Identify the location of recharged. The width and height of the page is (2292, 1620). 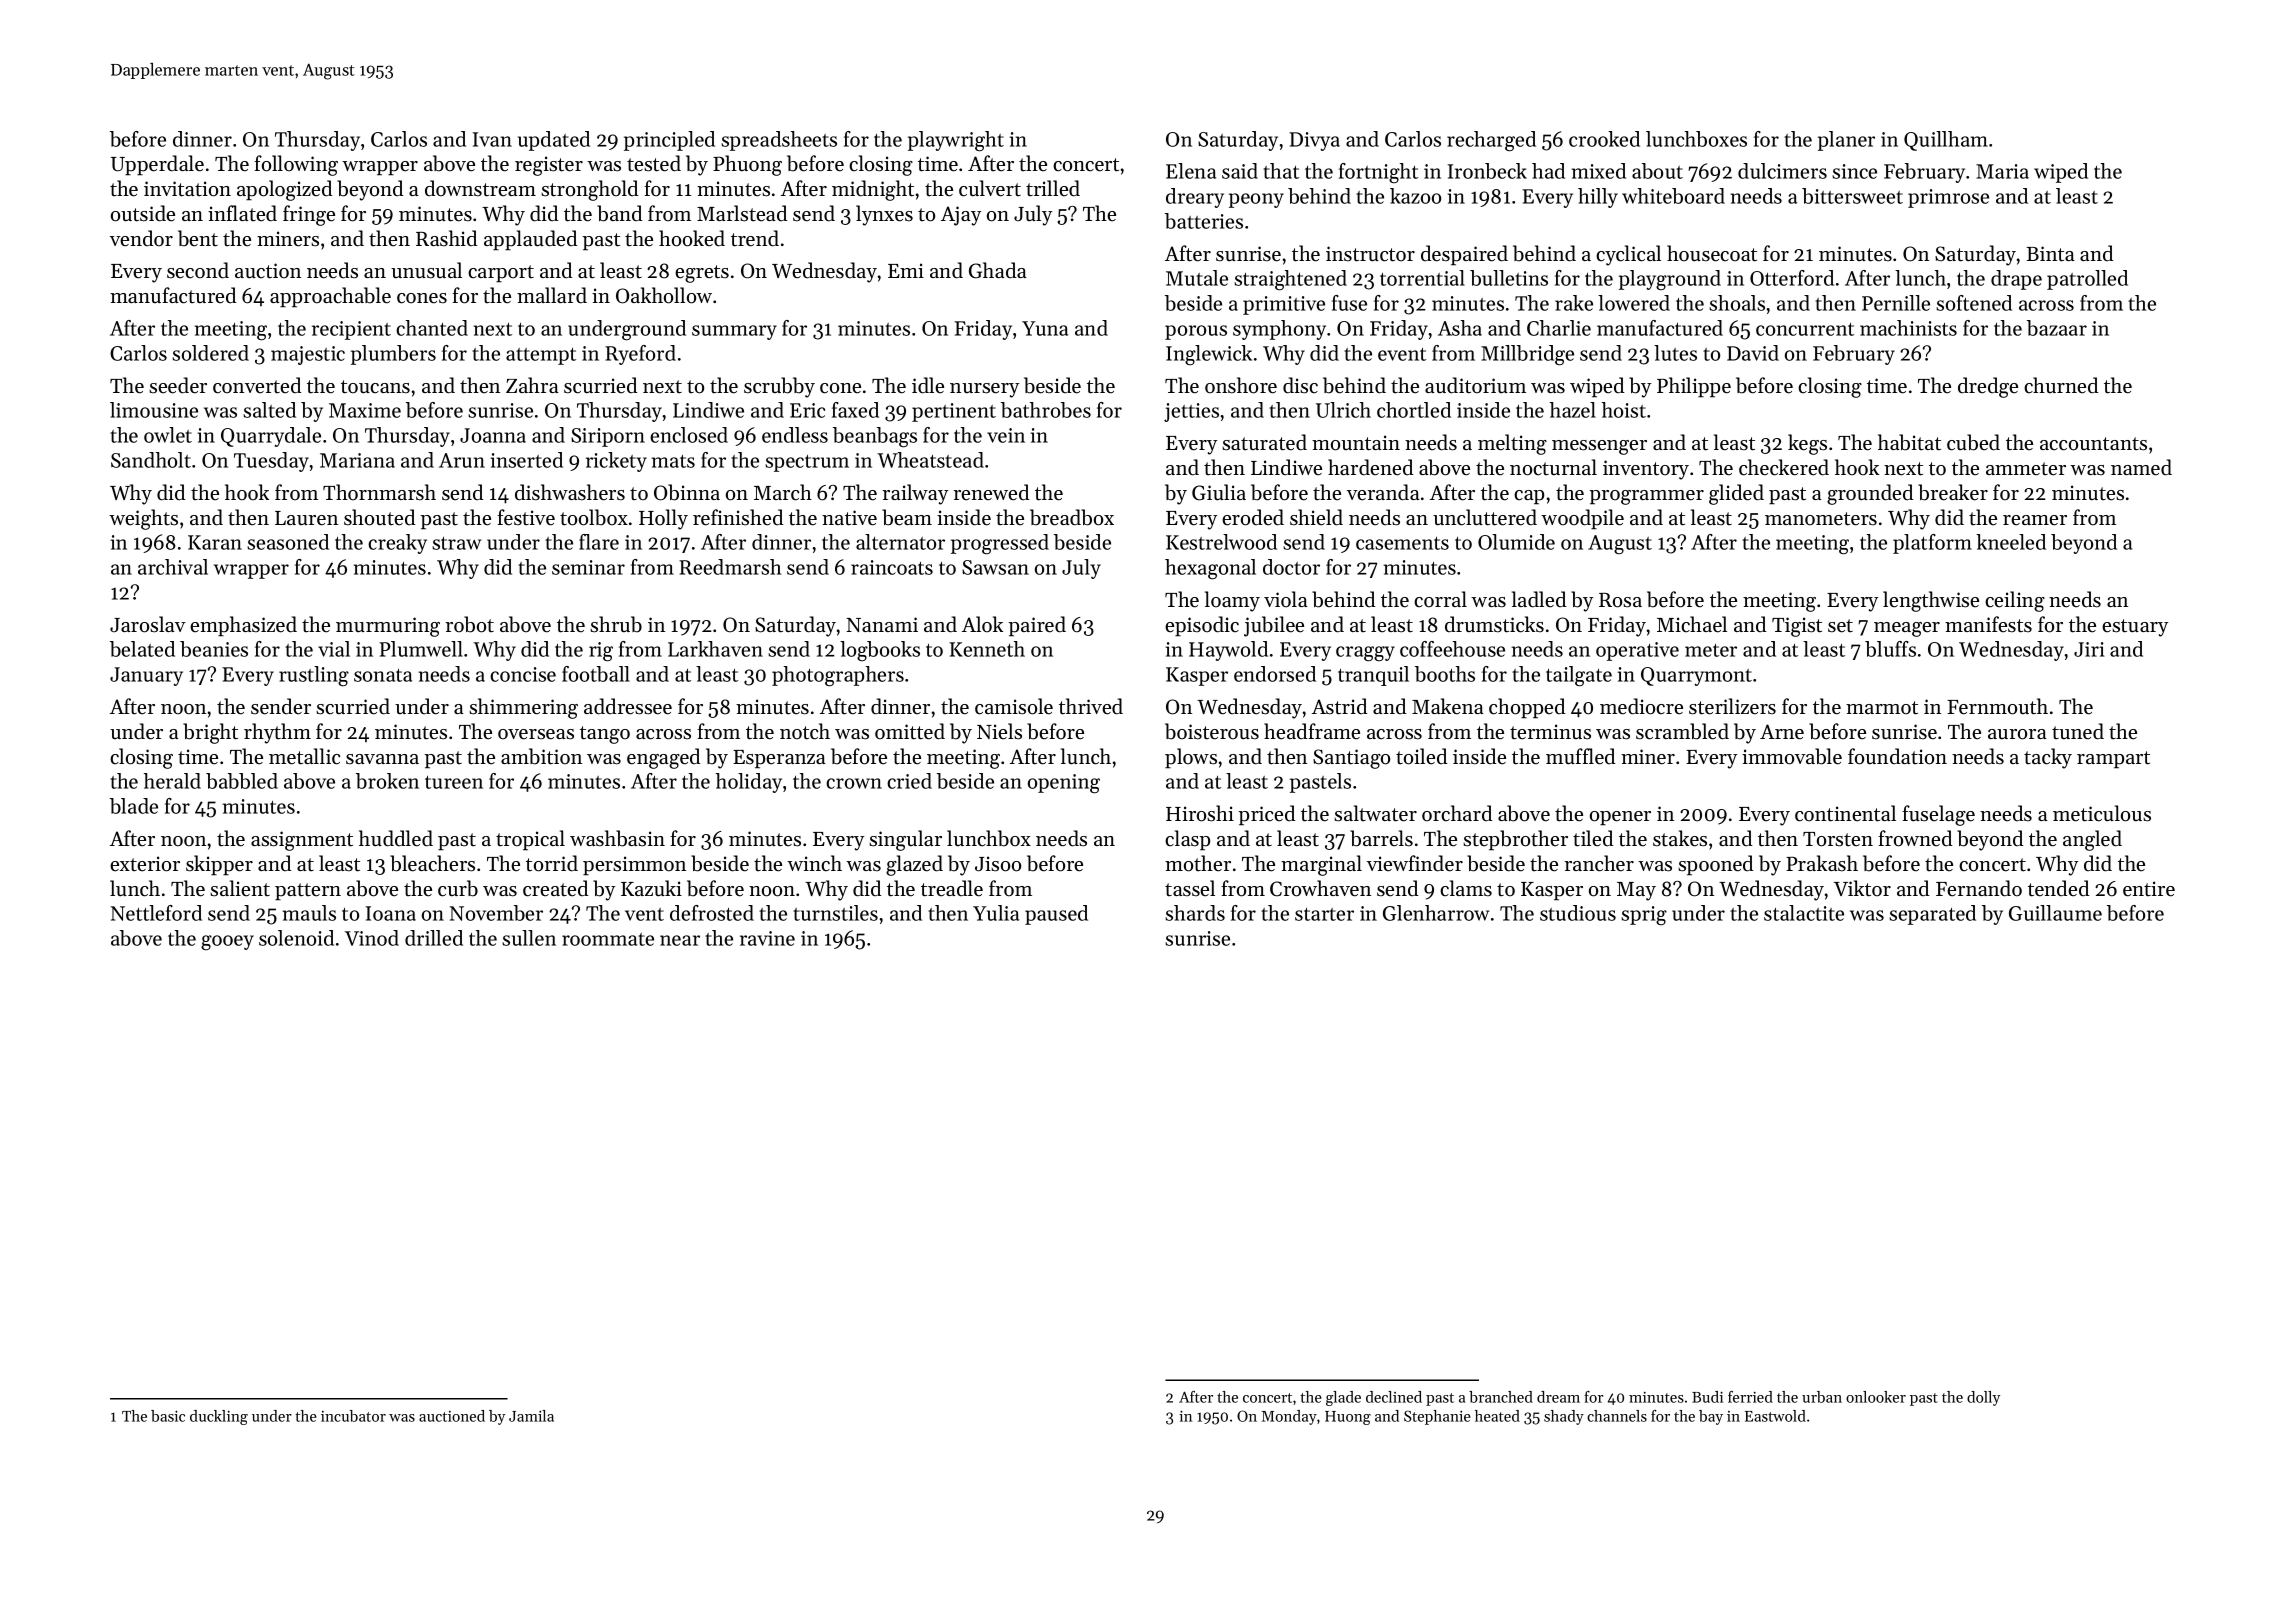
(1491, 141).
